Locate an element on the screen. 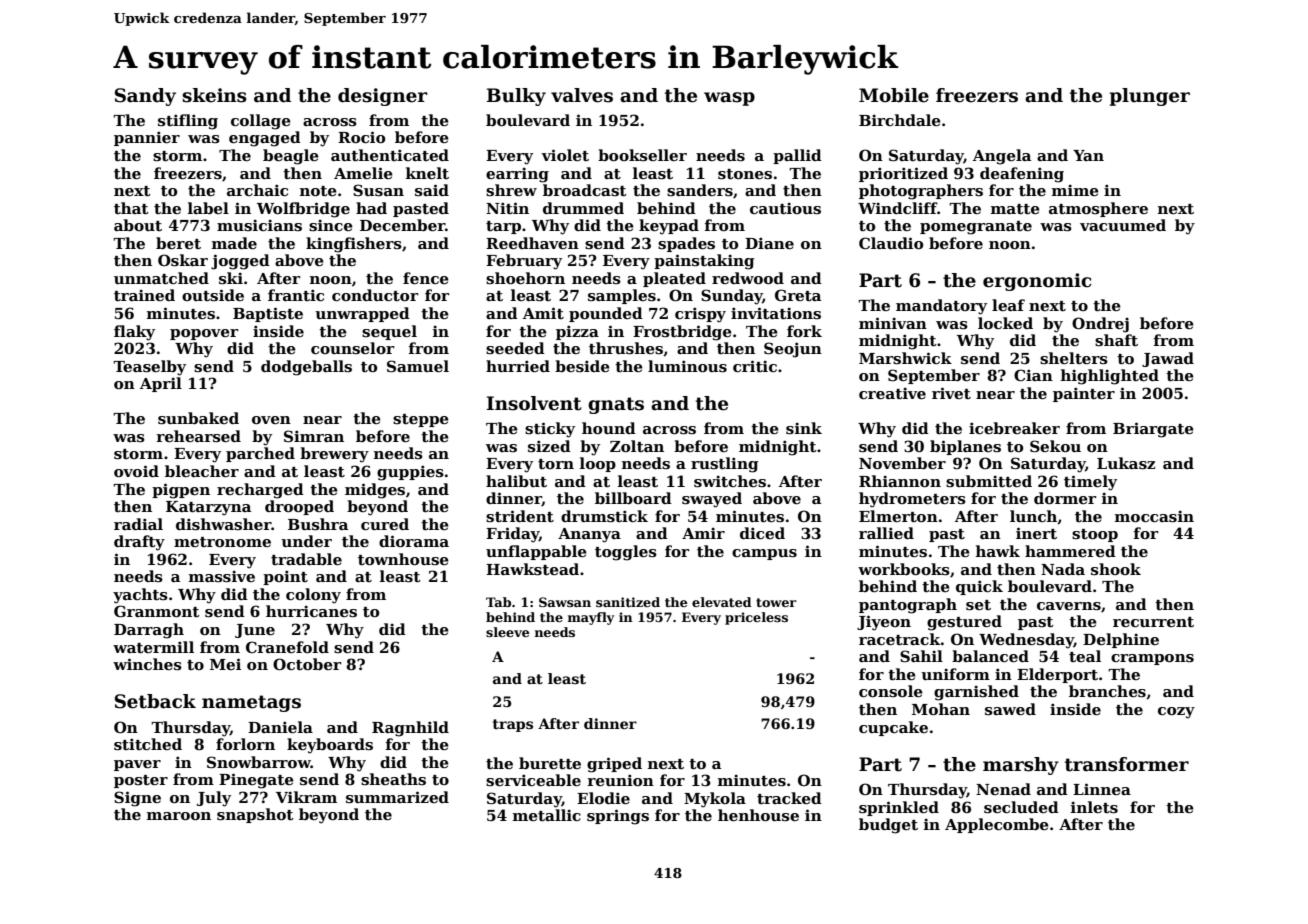 Image resolution: width=1308 pixels, height=924 pixels. Tab is located at coordinates (498, 602).
